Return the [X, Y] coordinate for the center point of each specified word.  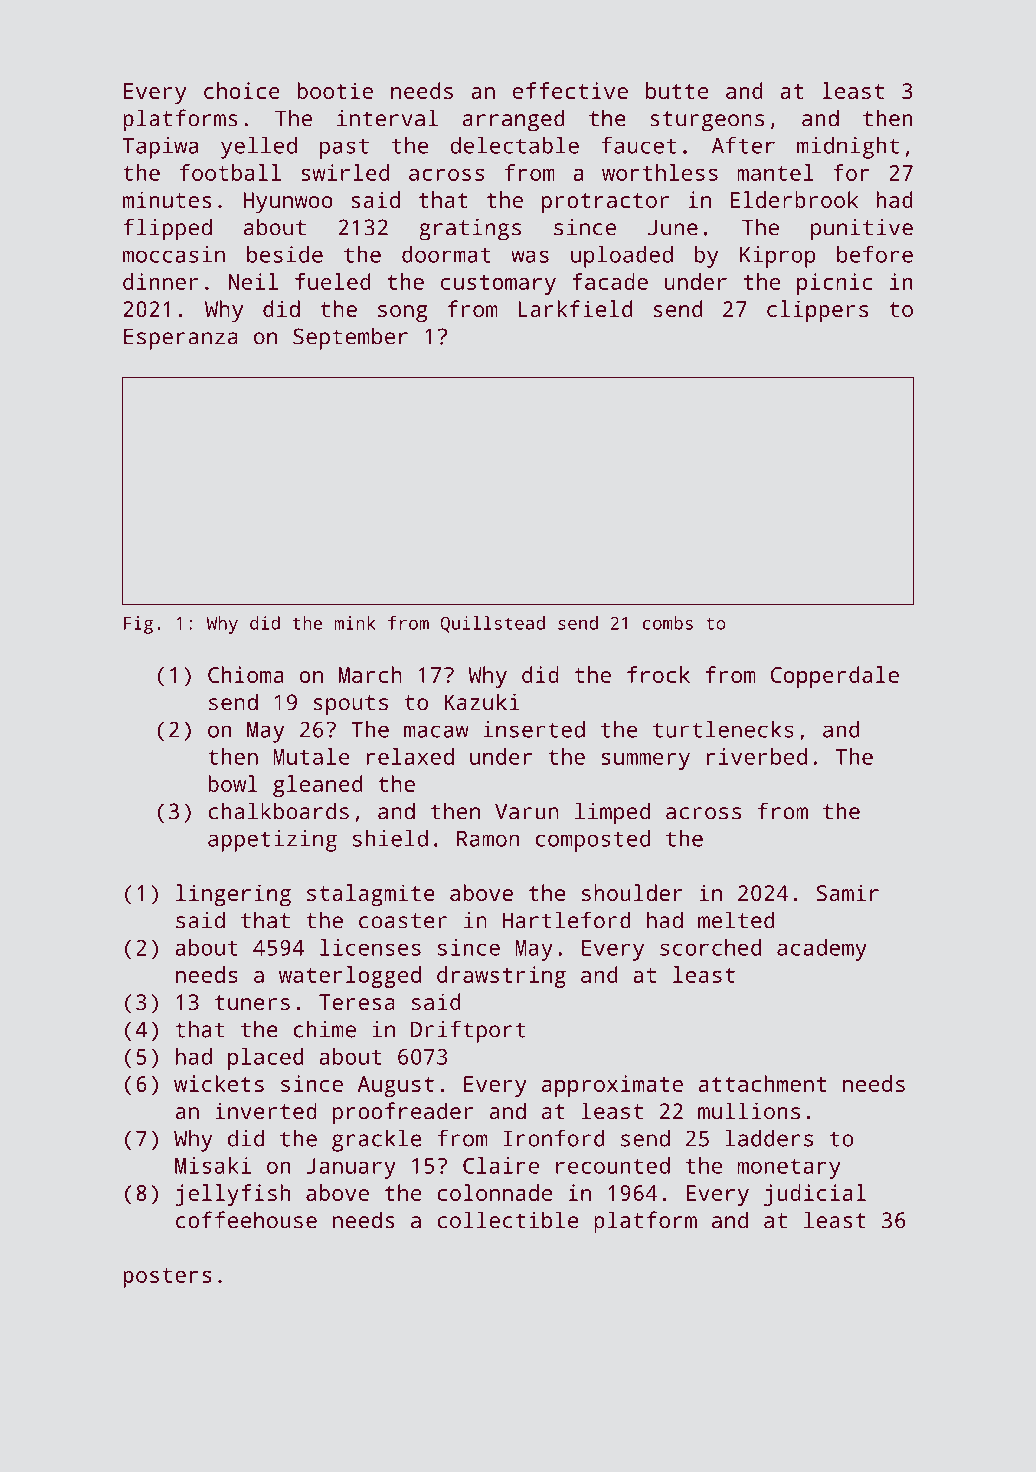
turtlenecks [723, 729]
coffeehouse [246, 1220]
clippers [817, 311]
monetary [789, 1169]
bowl [233, 783]
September [350, 338]
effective [570, 90]
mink [355, 623]
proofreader [403, 1113]
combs [668, 623]
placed [266, 1059]
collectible [508, 1220]
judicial [815, 1195]
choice [242, 90]
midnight [848, 148]
